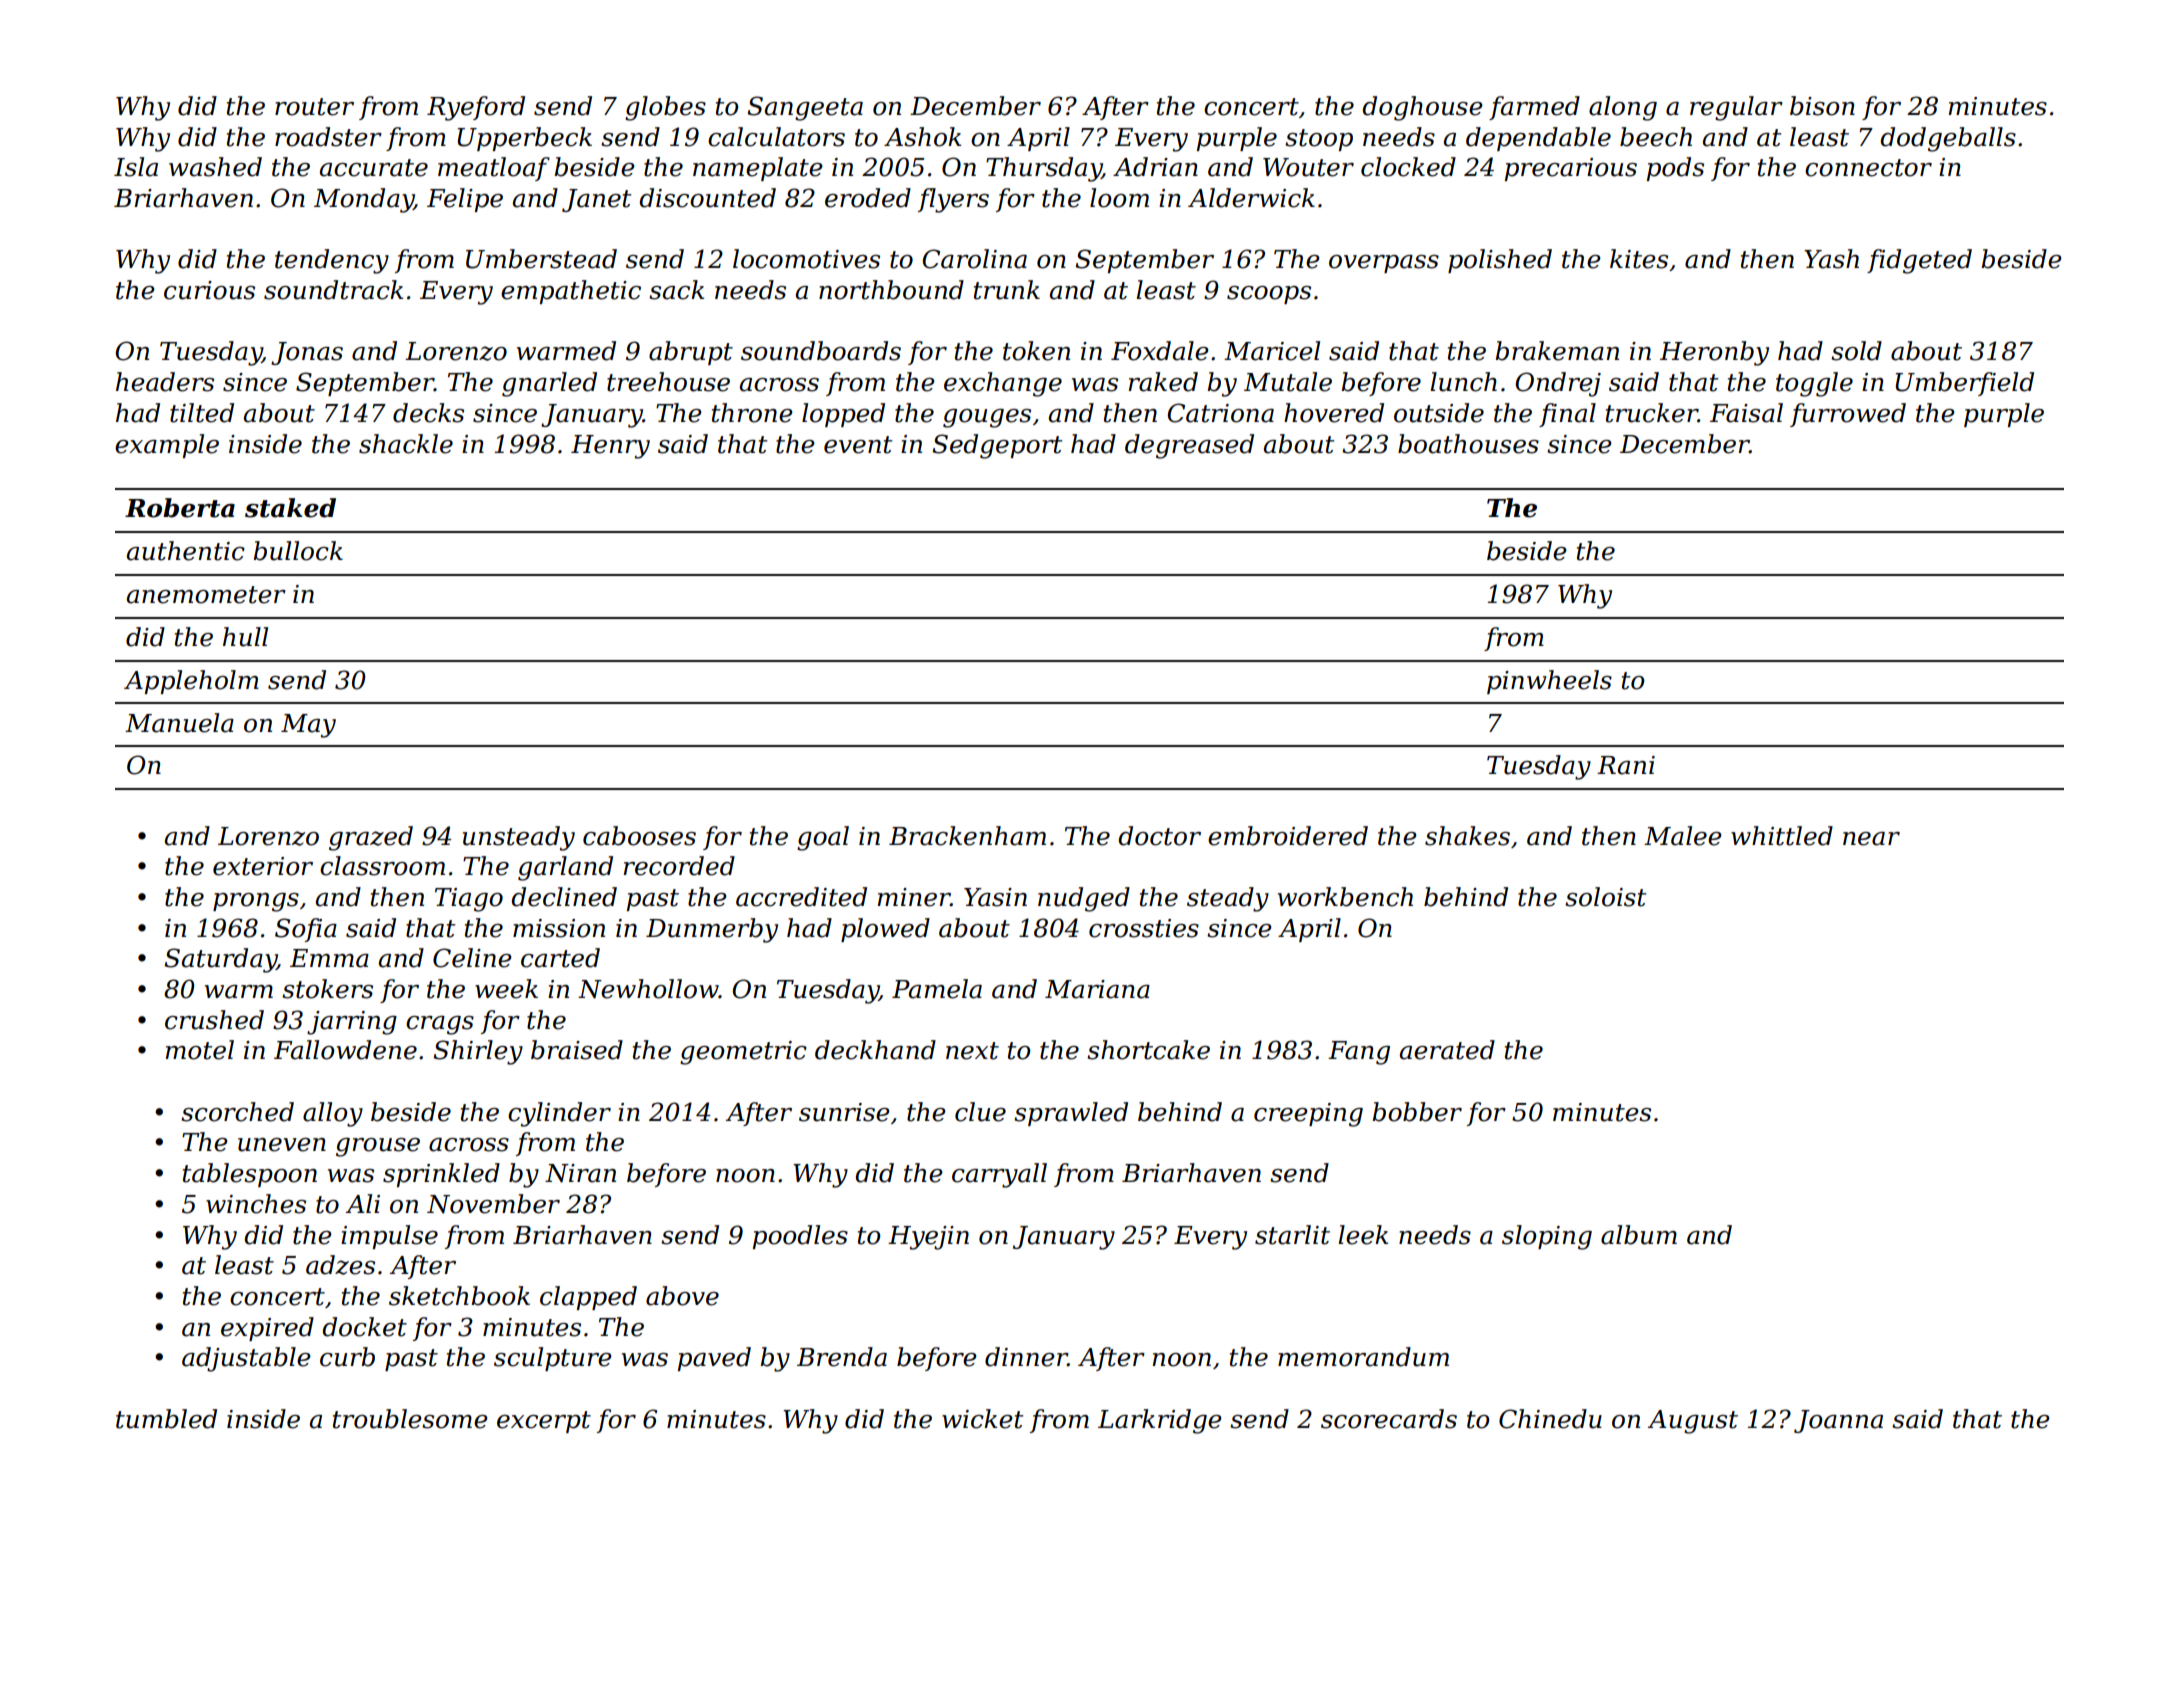 This screenshot has width=2178, height=1683. What do you see at coordinates (199, 1050) in the screenshot?
I see `motel` at bounding box center [199, 1050].
